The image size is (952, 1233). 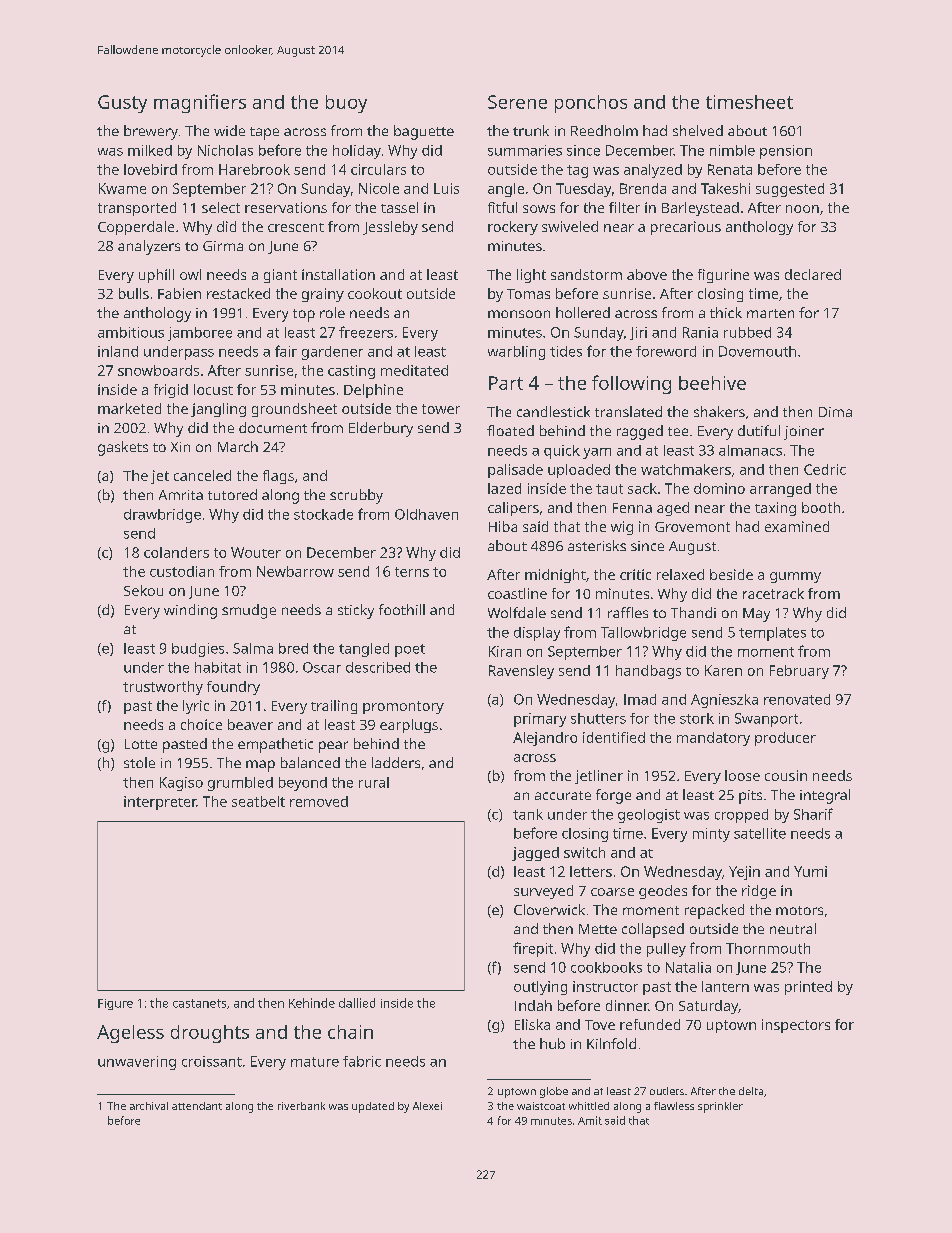 I want to click on Figure, so click(x=115, y=1004).
